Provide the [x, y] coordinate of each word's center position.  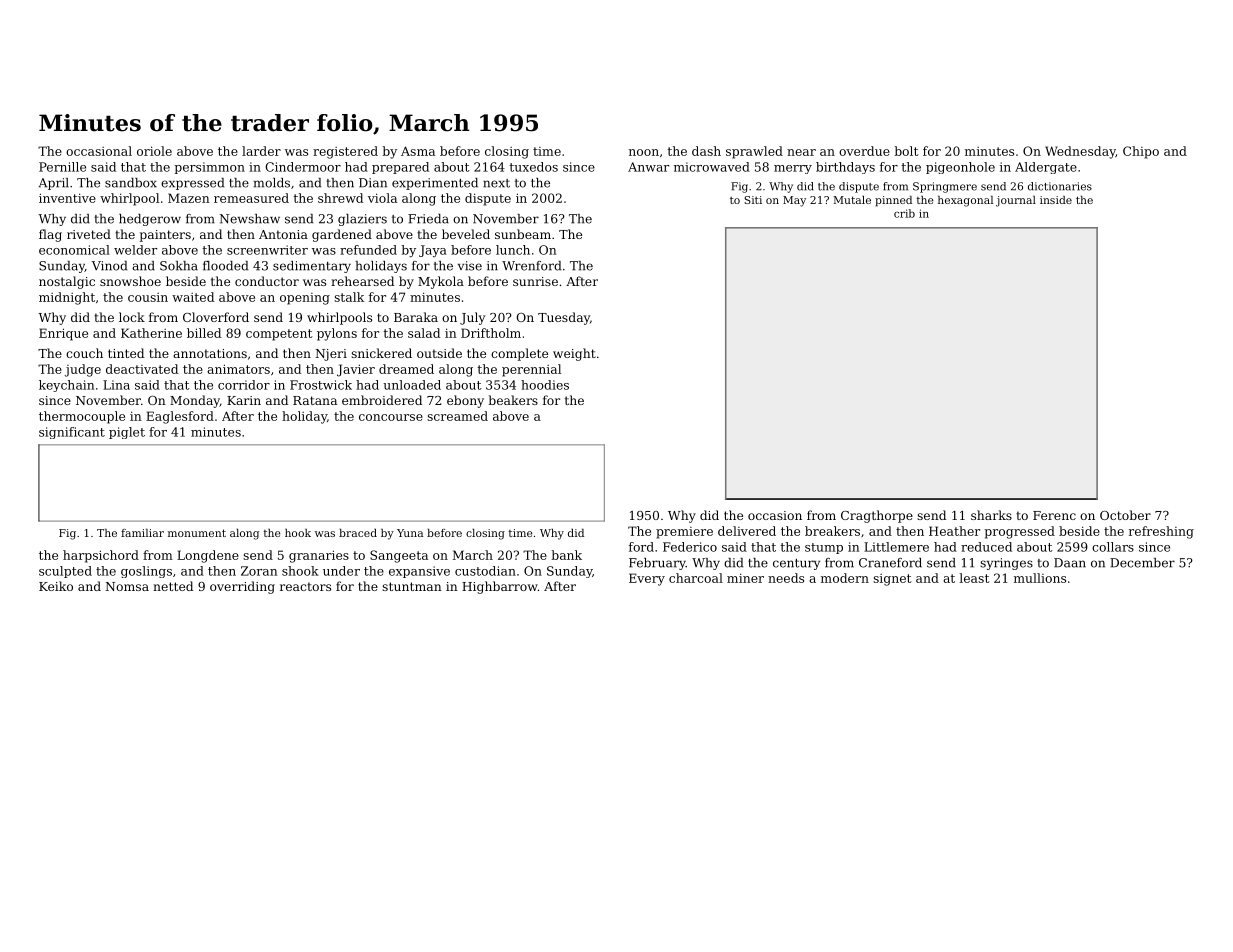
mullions [1040, 578]
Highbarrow [500, 587]
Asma [418, 151]
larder [261, 151]
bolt [906, 151]
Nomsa [127, 586]
